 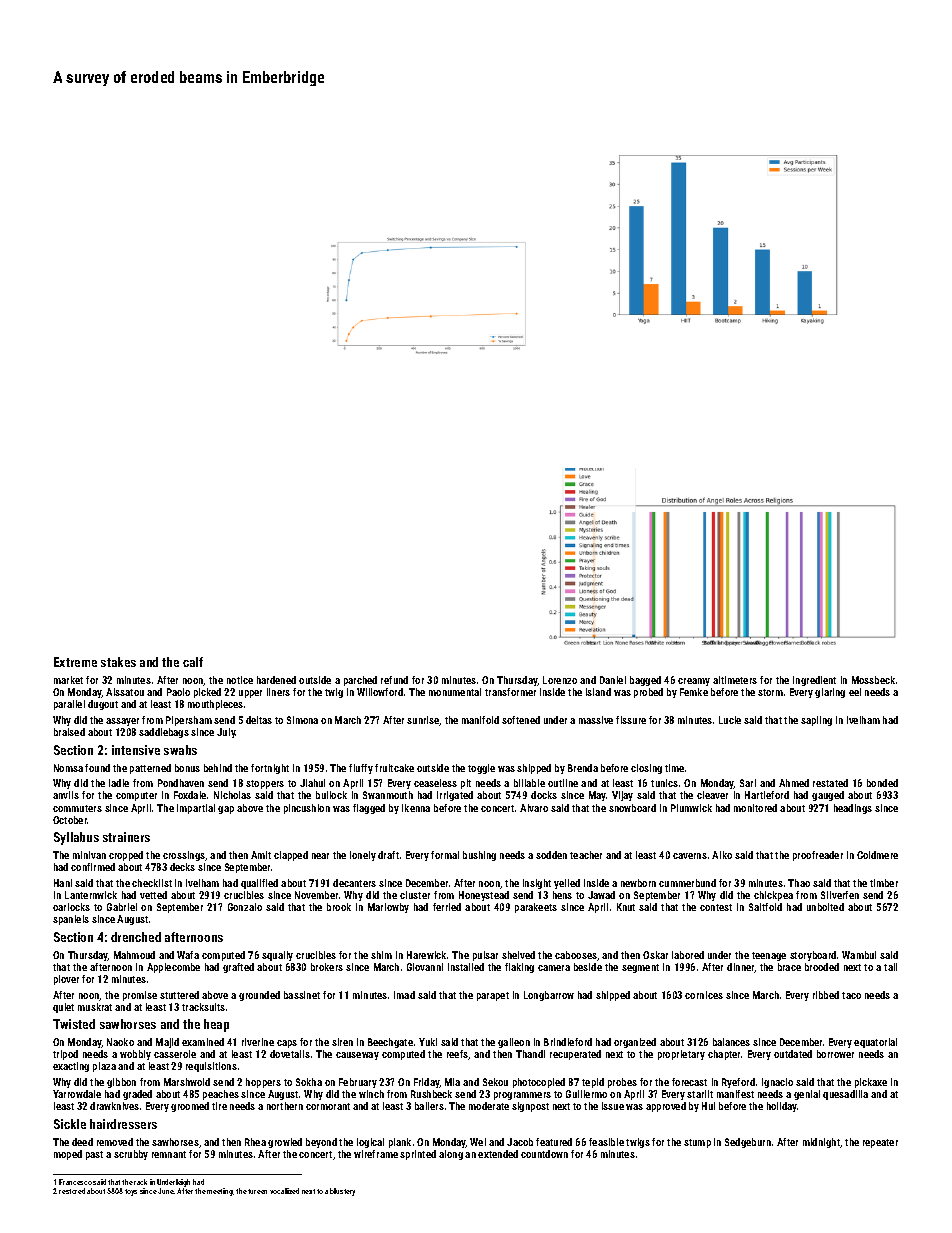 I want to click on repeater, so click(x=880, y=1143).
